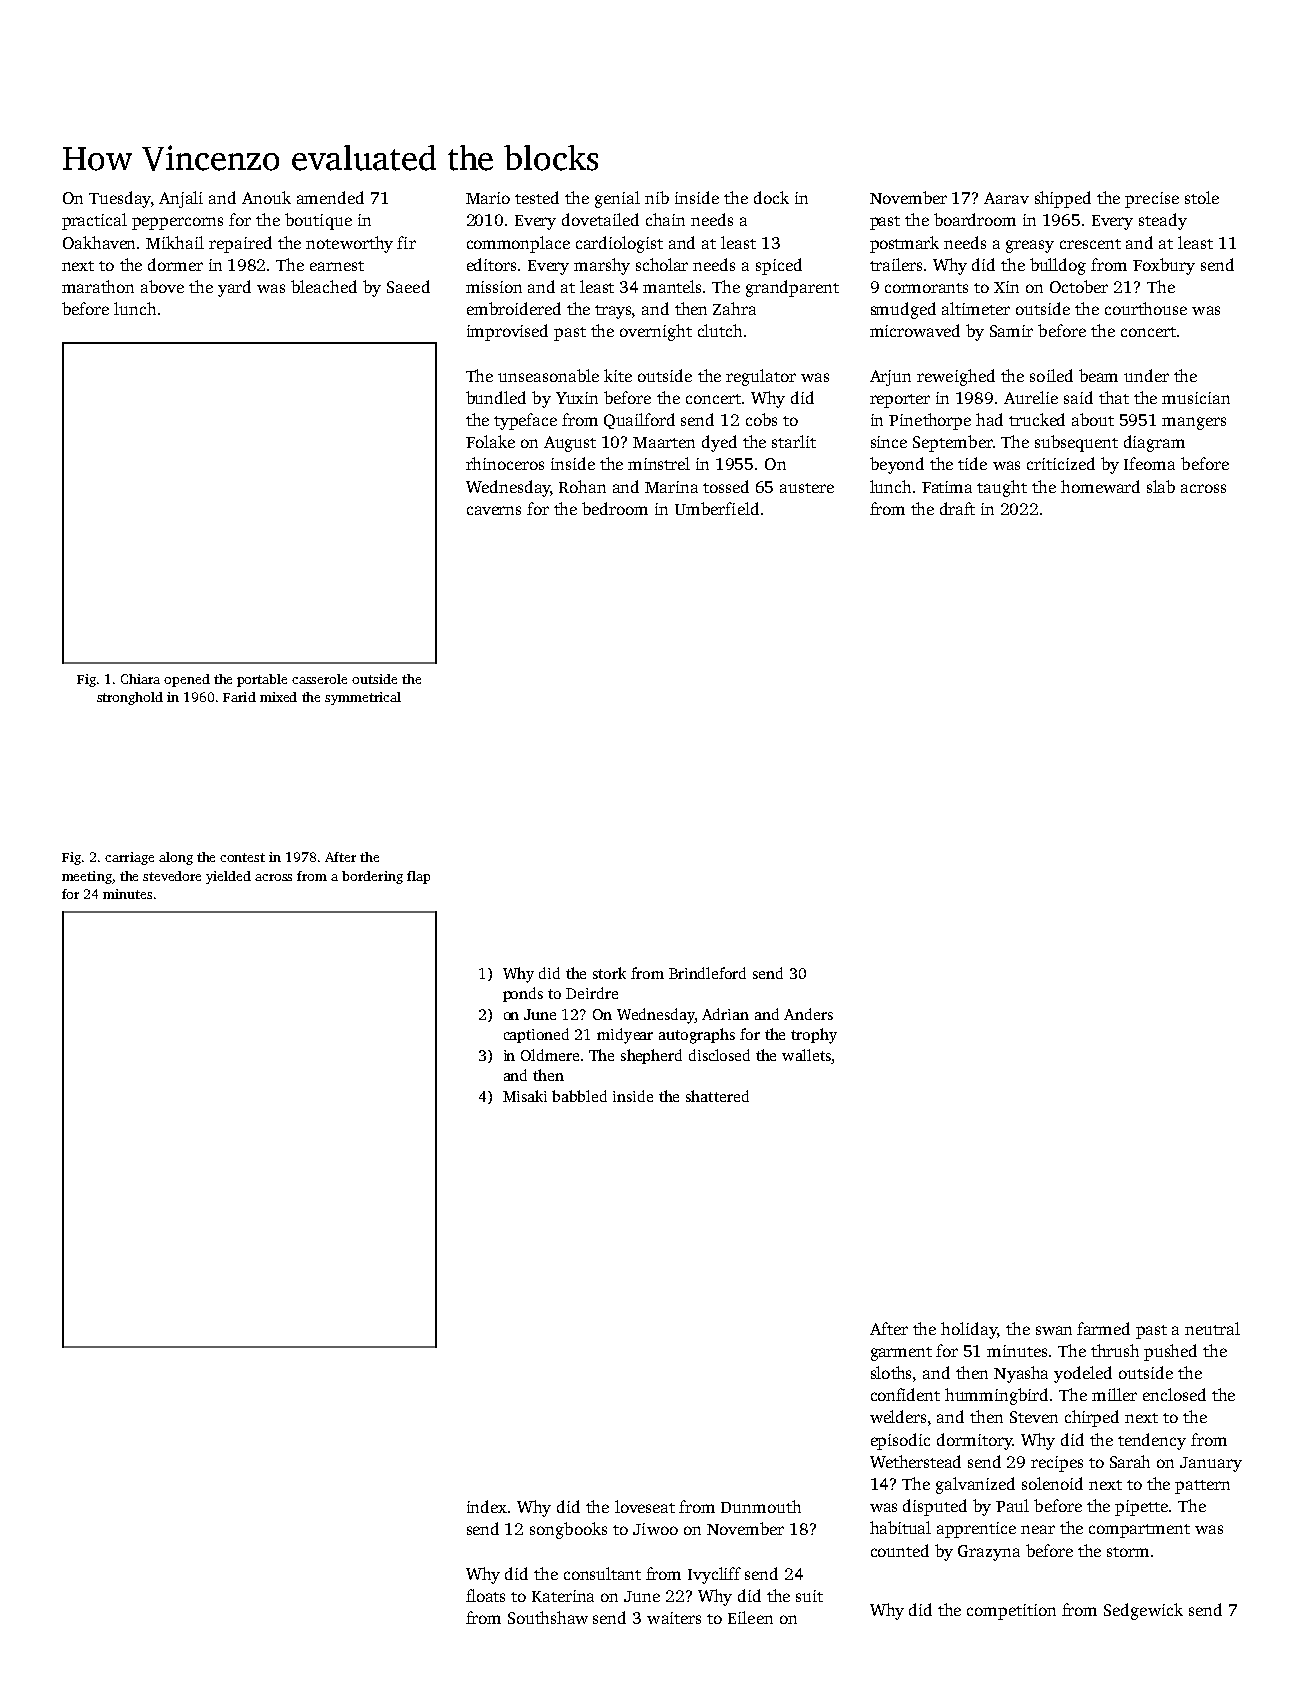 The width and height of the screenshot is (1306, 1690). Describe the element at coordinates (120, 199) in the screenshot. I see `Tuesday` at that location.
